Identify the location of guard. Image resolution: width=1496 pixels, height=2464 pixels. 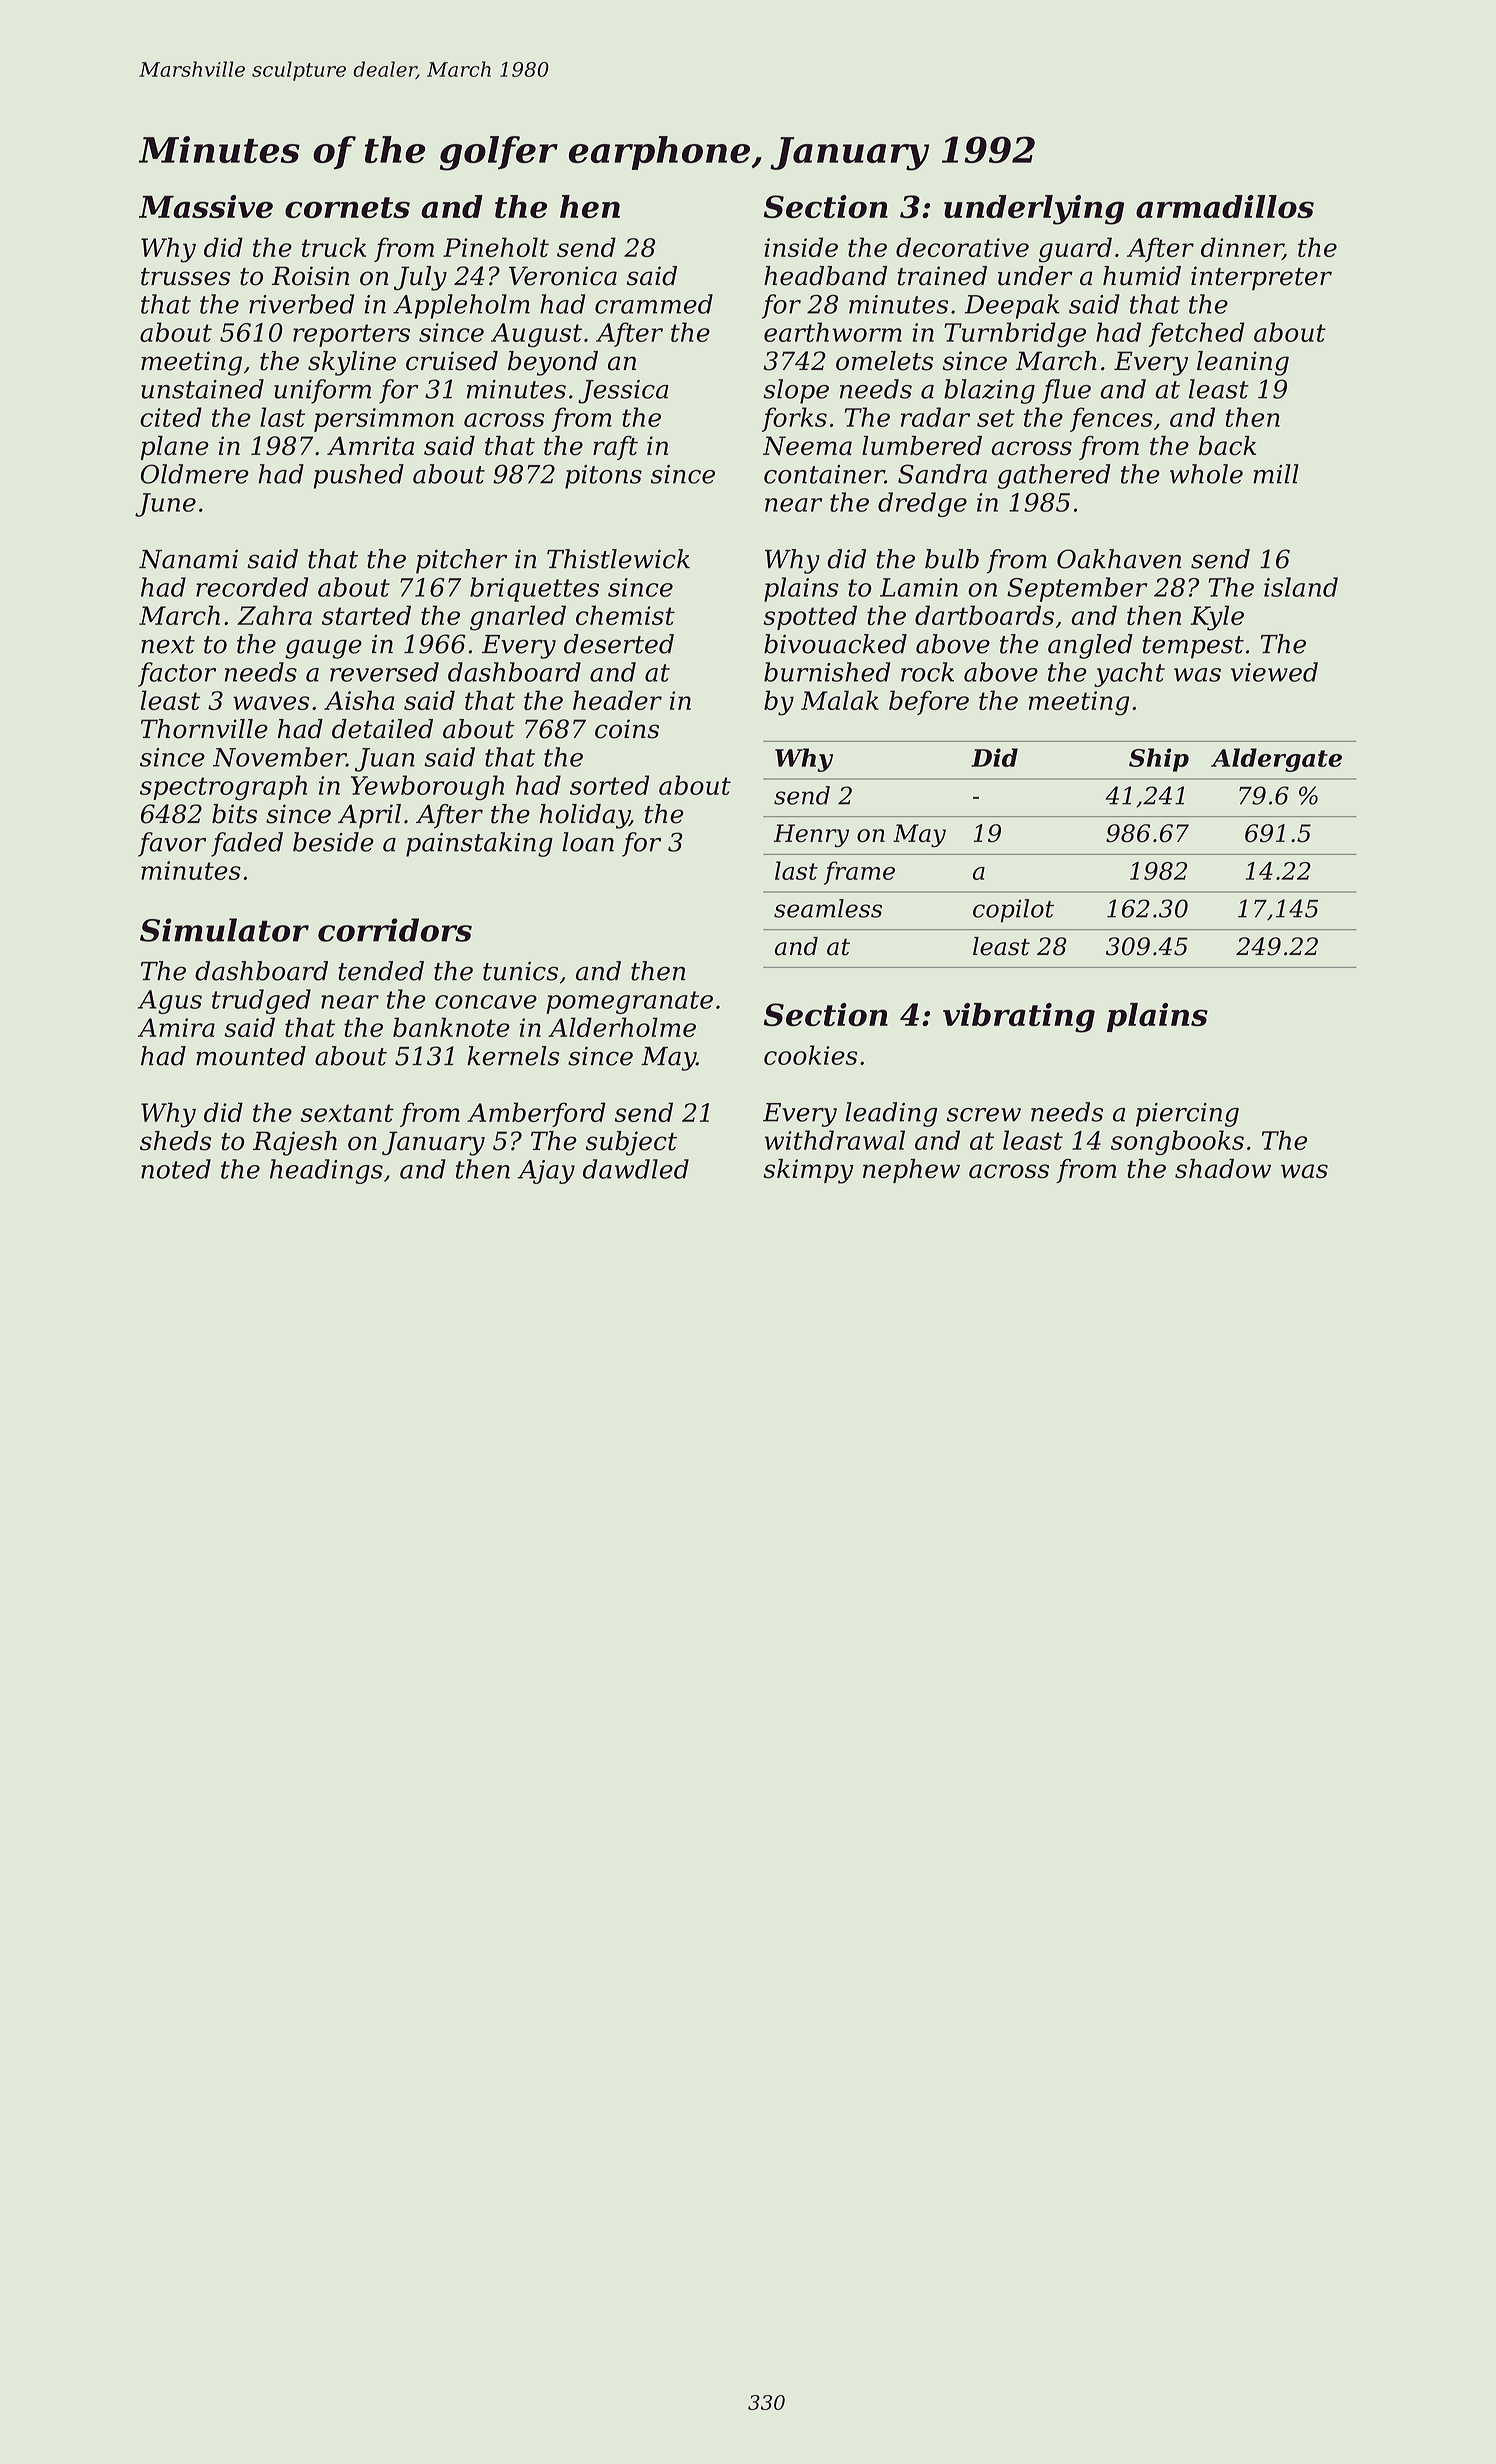
(1075, 250).
